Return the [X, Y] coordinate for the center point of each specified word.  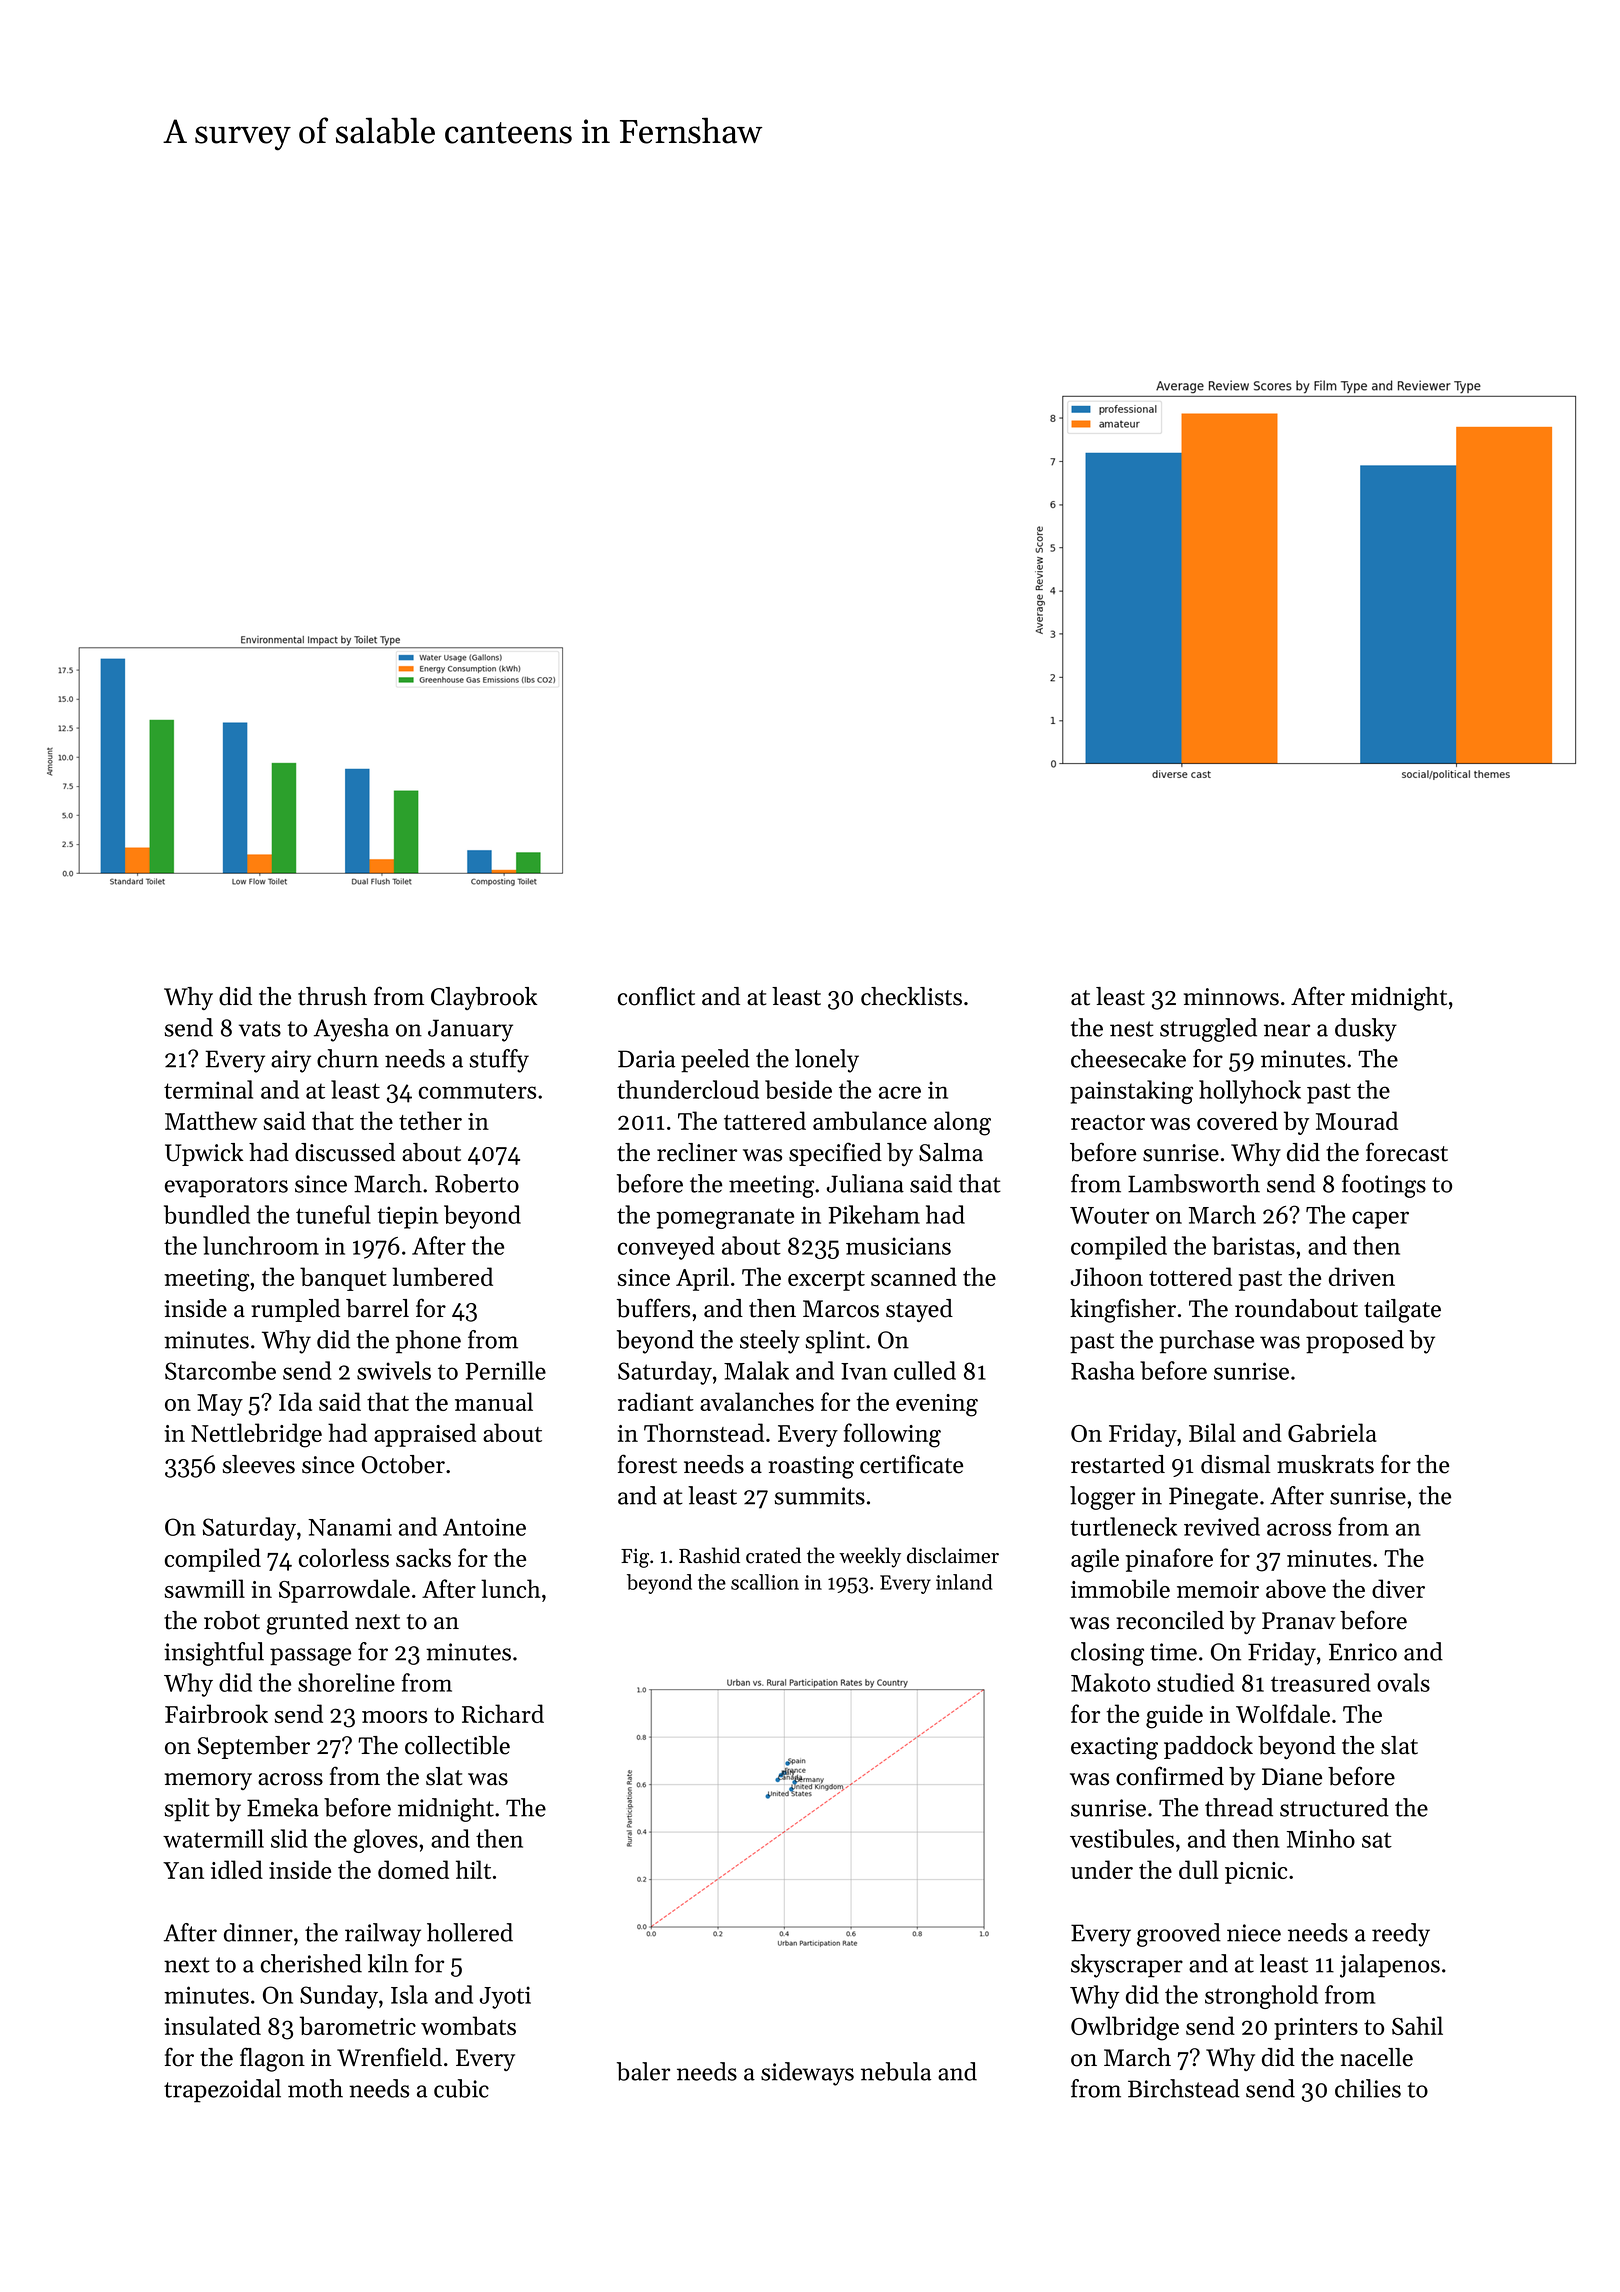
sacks [423, 1557]
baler [643, 2071]
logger [1102, 1498]
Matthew [211, 1120]
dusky [1366, 1030]
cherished [311, 1963]
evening [937, 1405]
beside [798, 1089]
